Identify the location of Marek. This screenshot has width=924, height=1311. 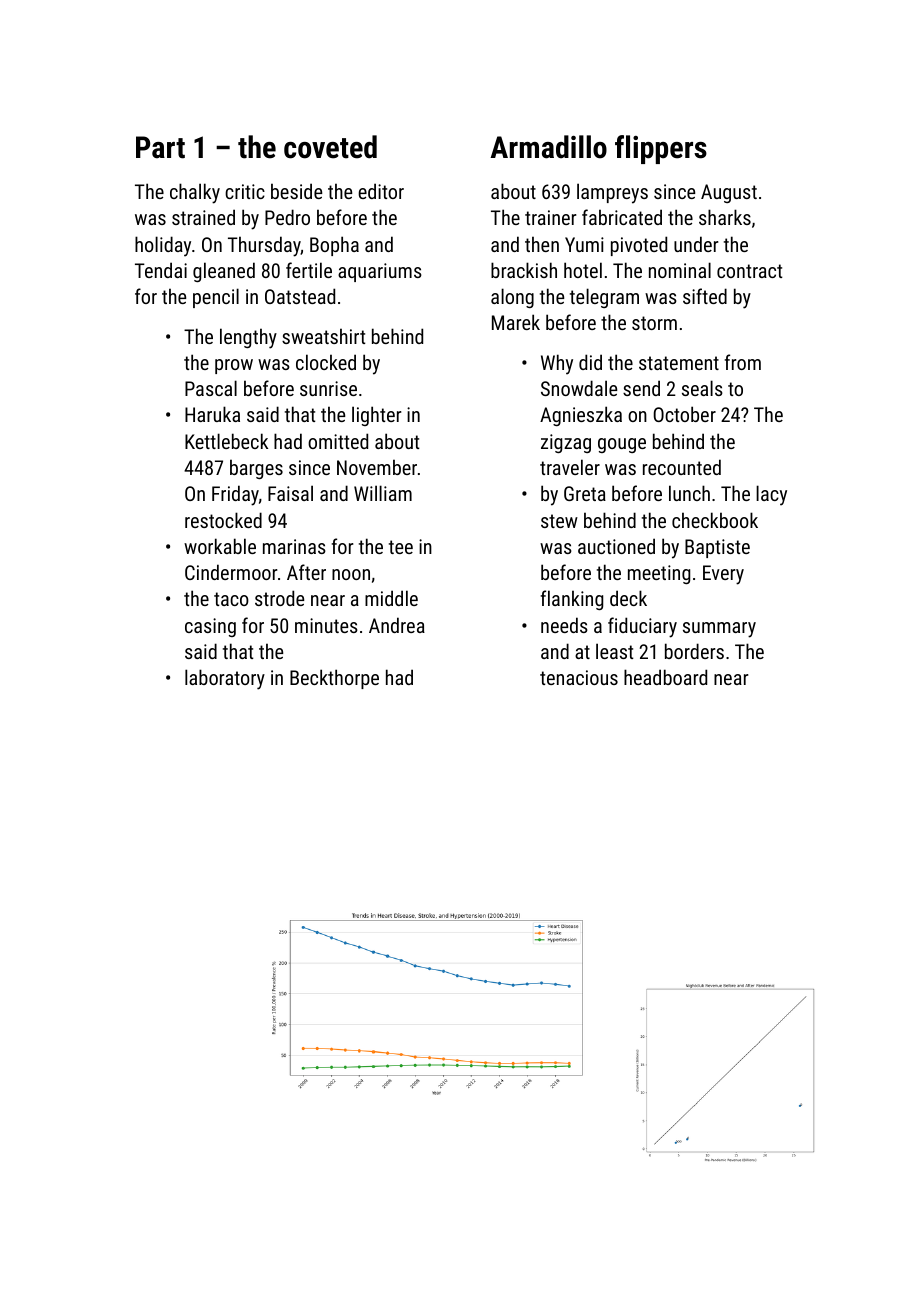
(516, 322).
